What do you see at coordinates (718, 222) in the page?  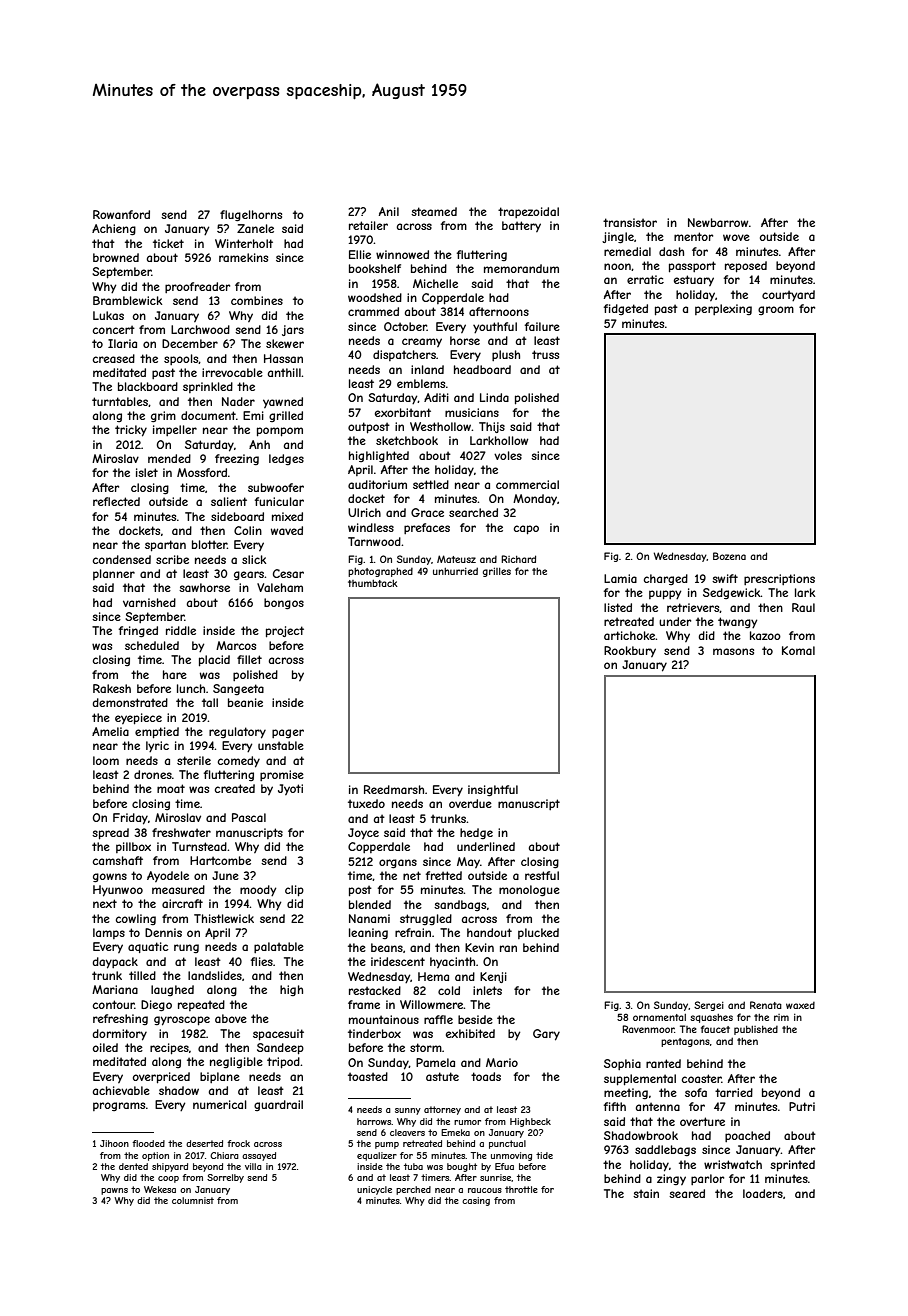 I see `Newbarrow` at bounding box center [718, 222].
